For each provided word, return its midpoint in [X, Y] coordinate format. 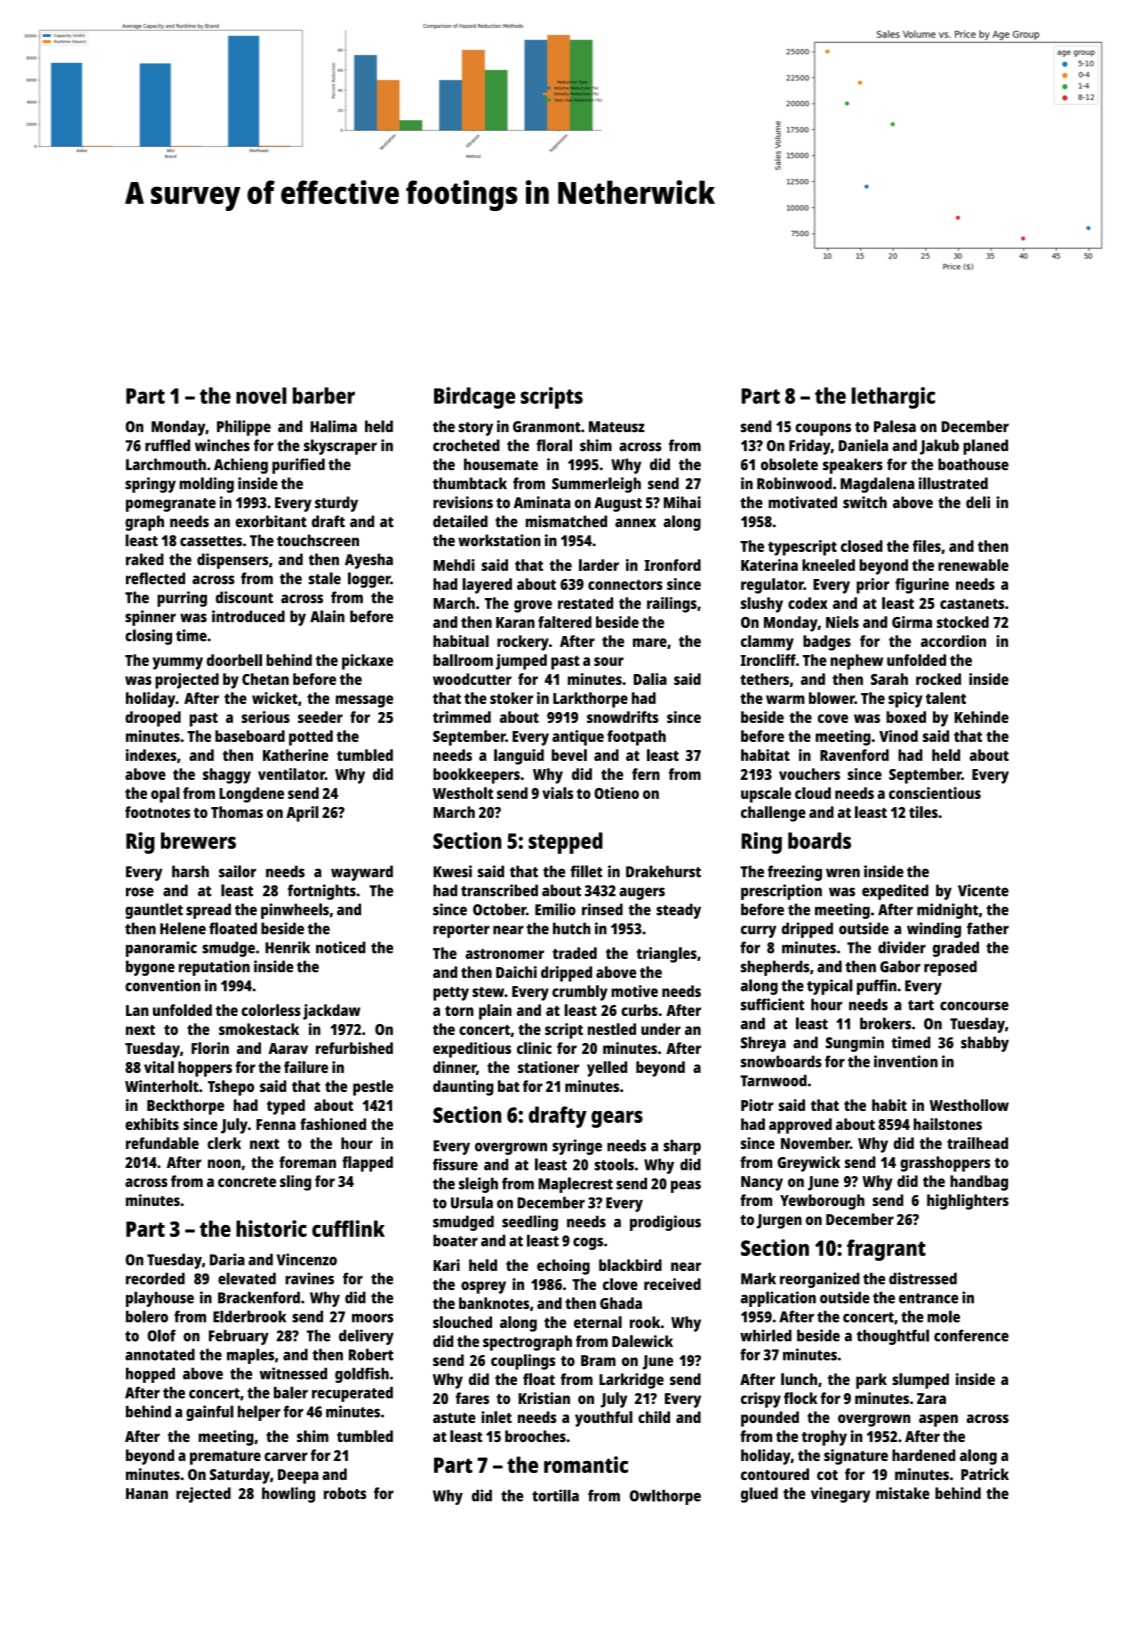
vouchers [809, 774]
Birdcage [474, 398]
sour [609, 661]
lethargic [893, 398]
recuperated [352, 1394]
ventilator [291, 774]
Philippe [244, 428]
